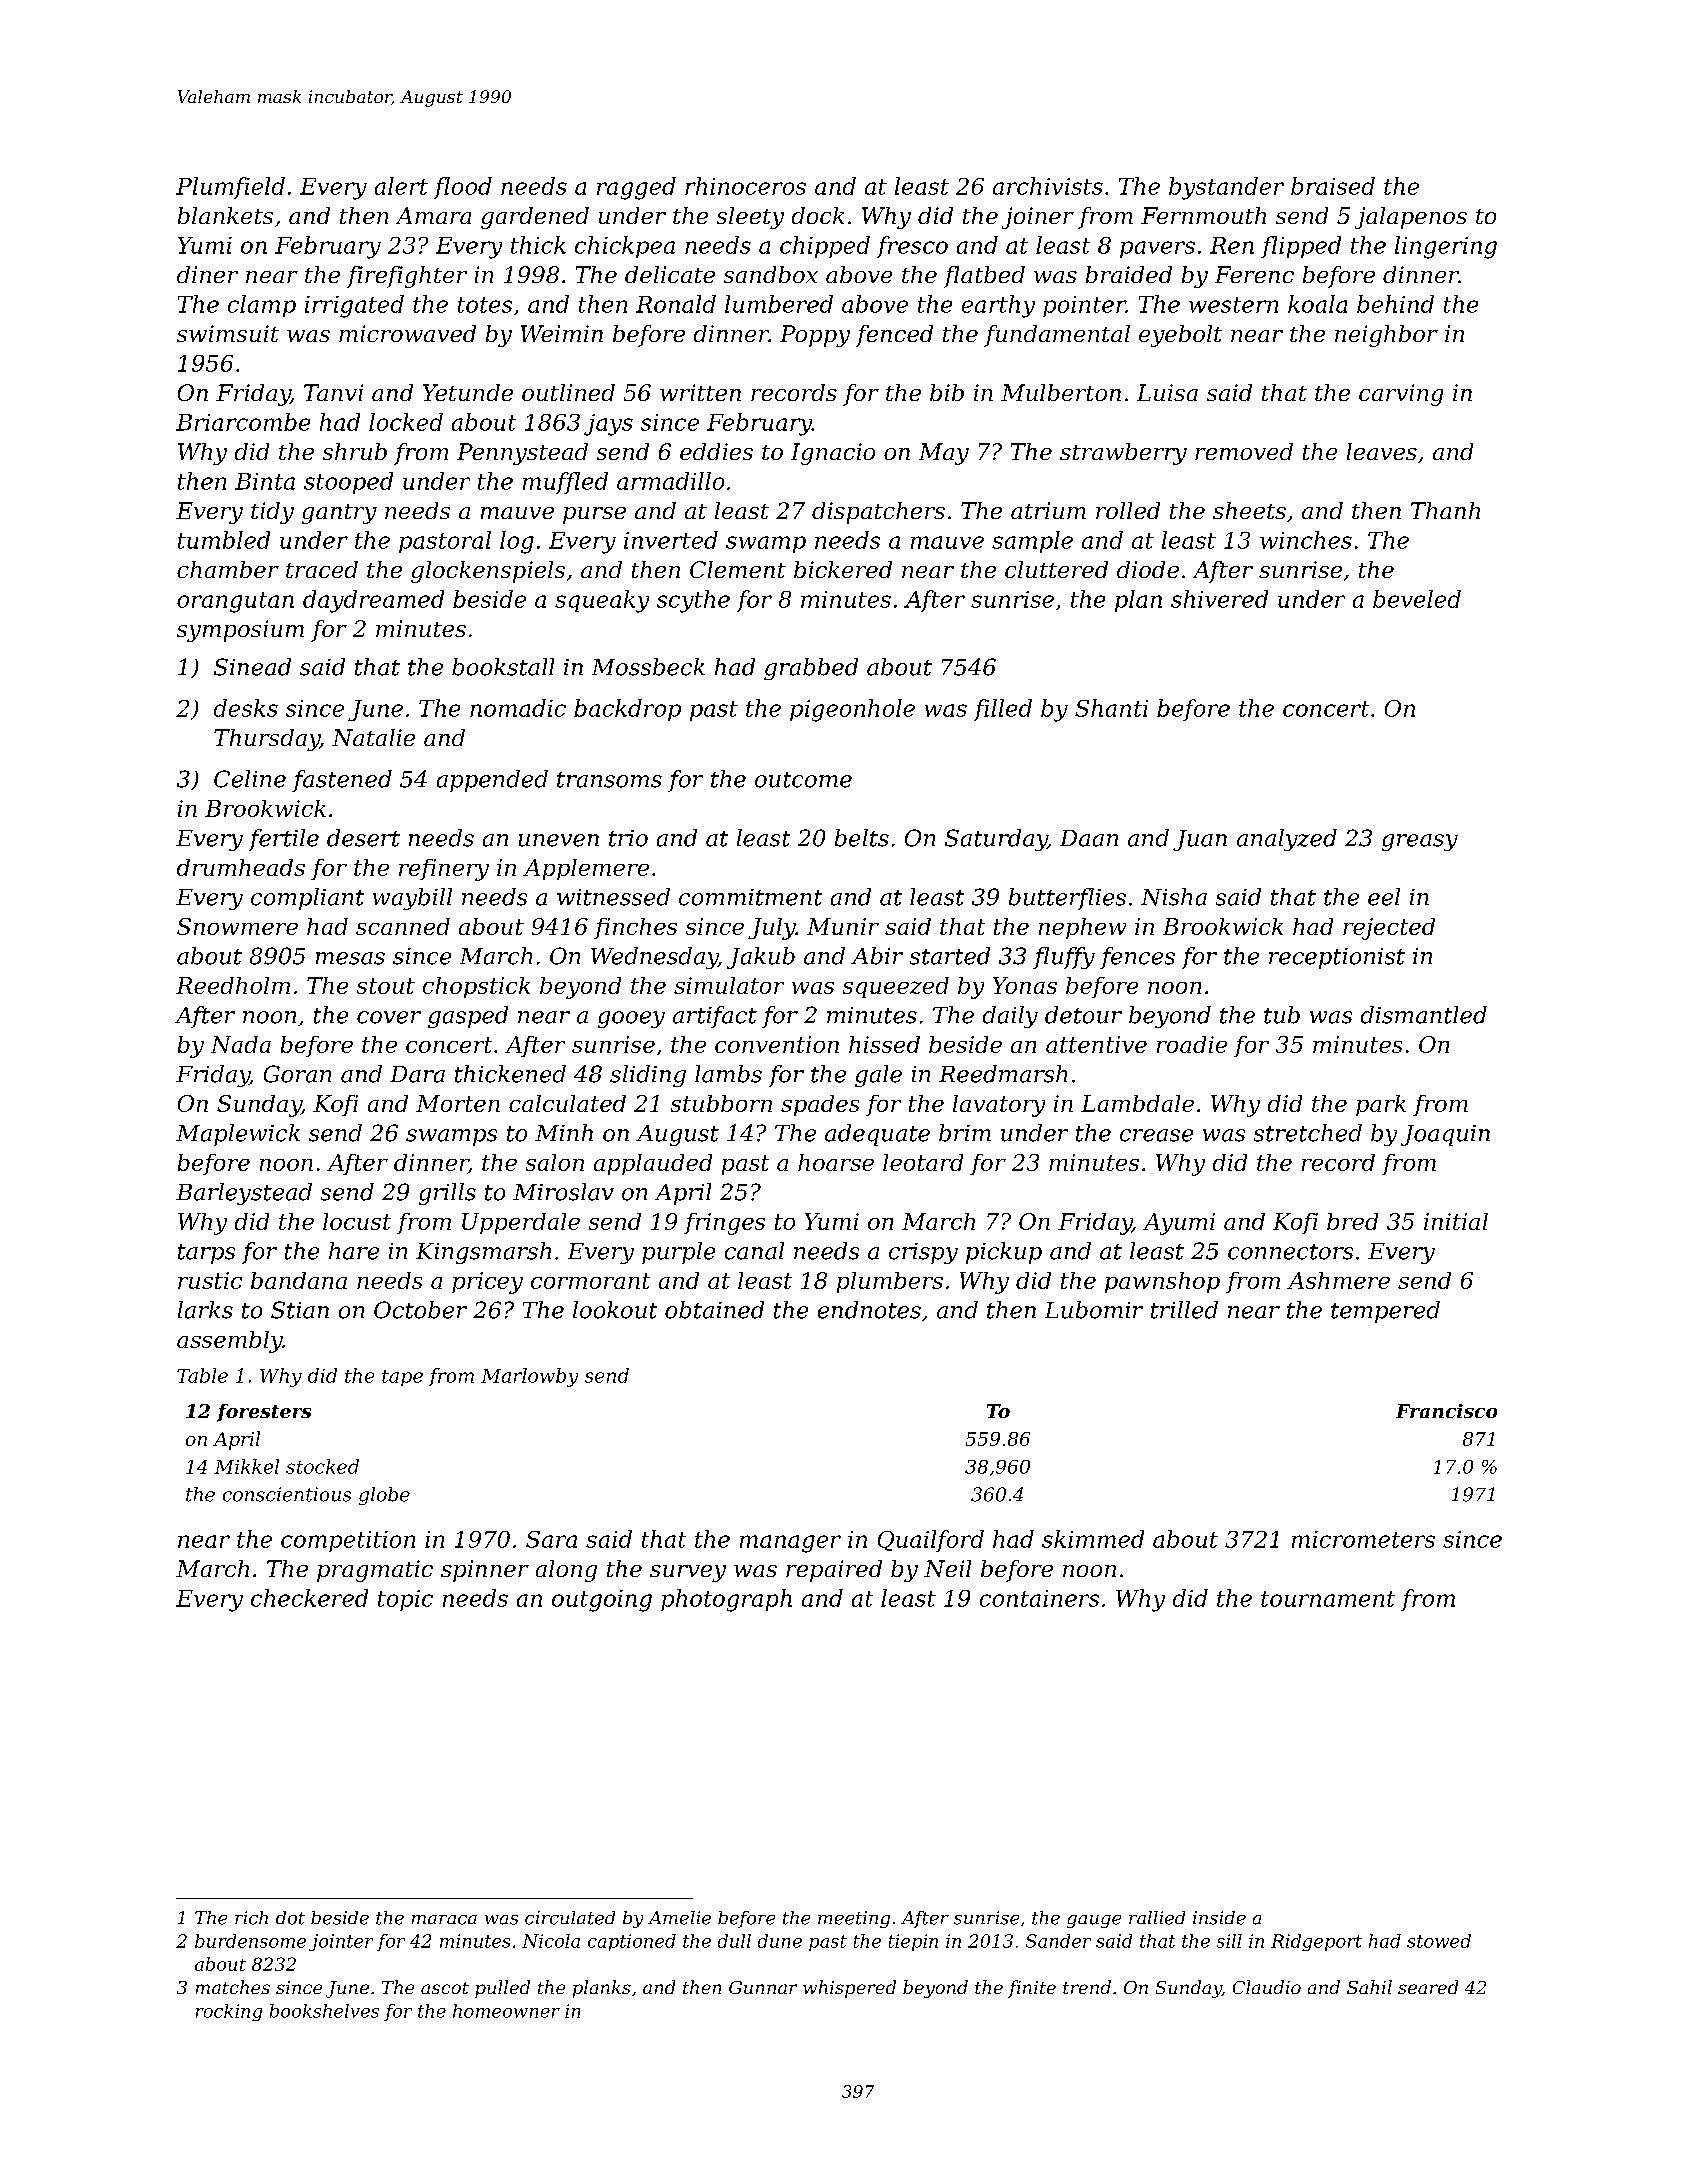 This document has height=2178, width=1683. Describe the element at coordinates (628, 838) in the document. I see `trio` at that location.
